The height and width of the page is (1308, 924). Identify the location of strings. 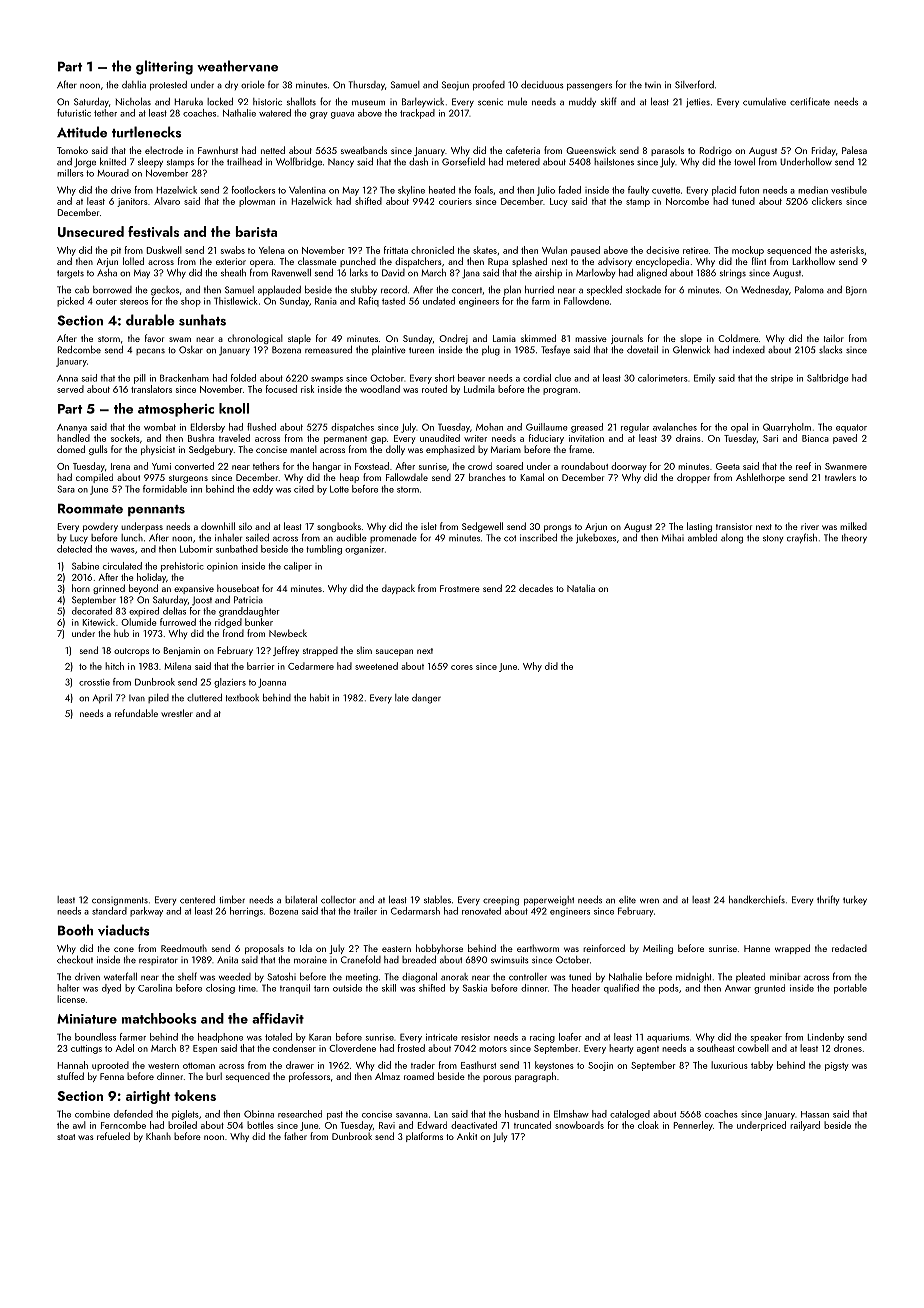
(733, 274).
